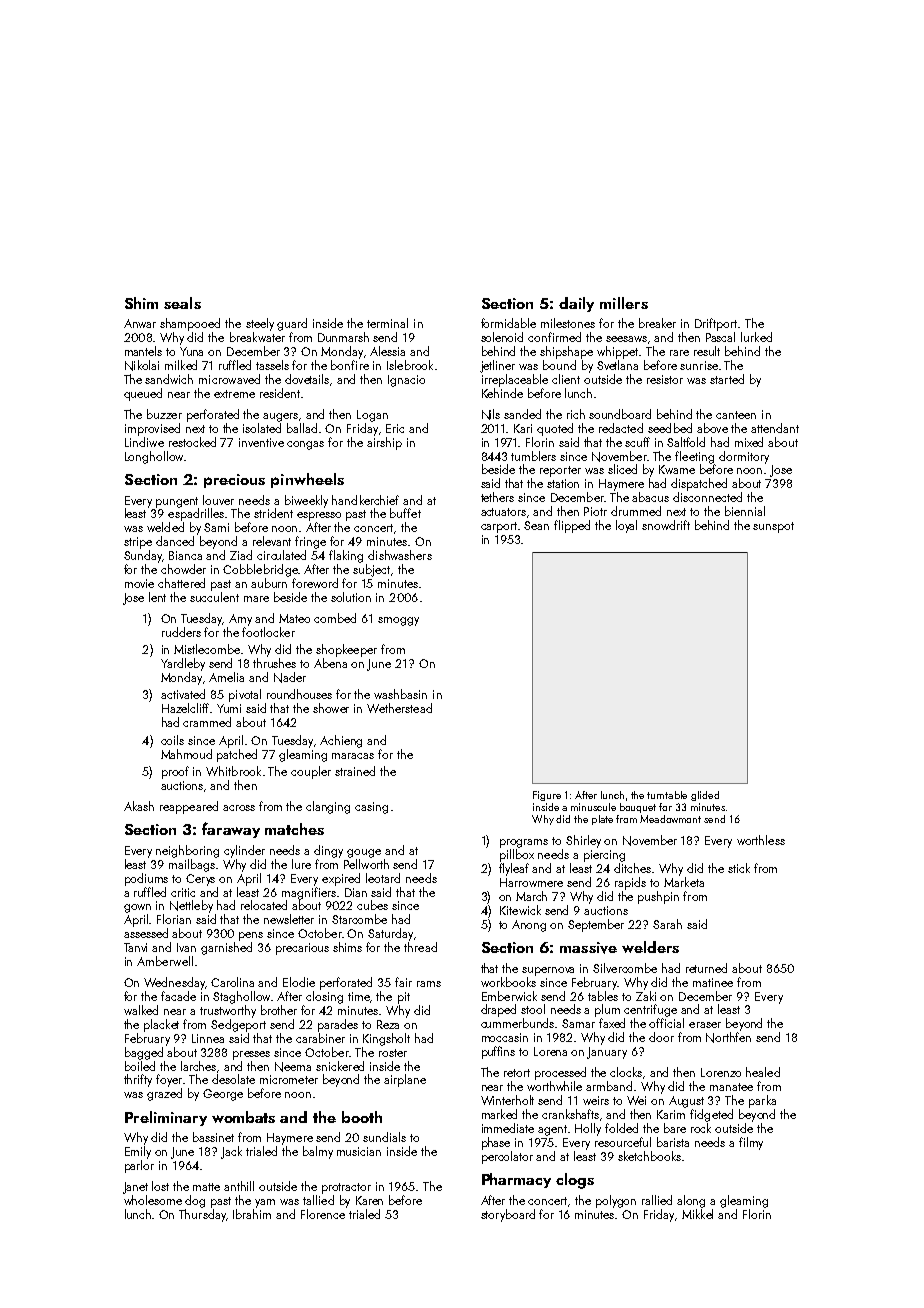 The width and height of the document is (924, 1308). Describe the element at coordinates (398, 621) in the document. I see `smoggy` at that location.
